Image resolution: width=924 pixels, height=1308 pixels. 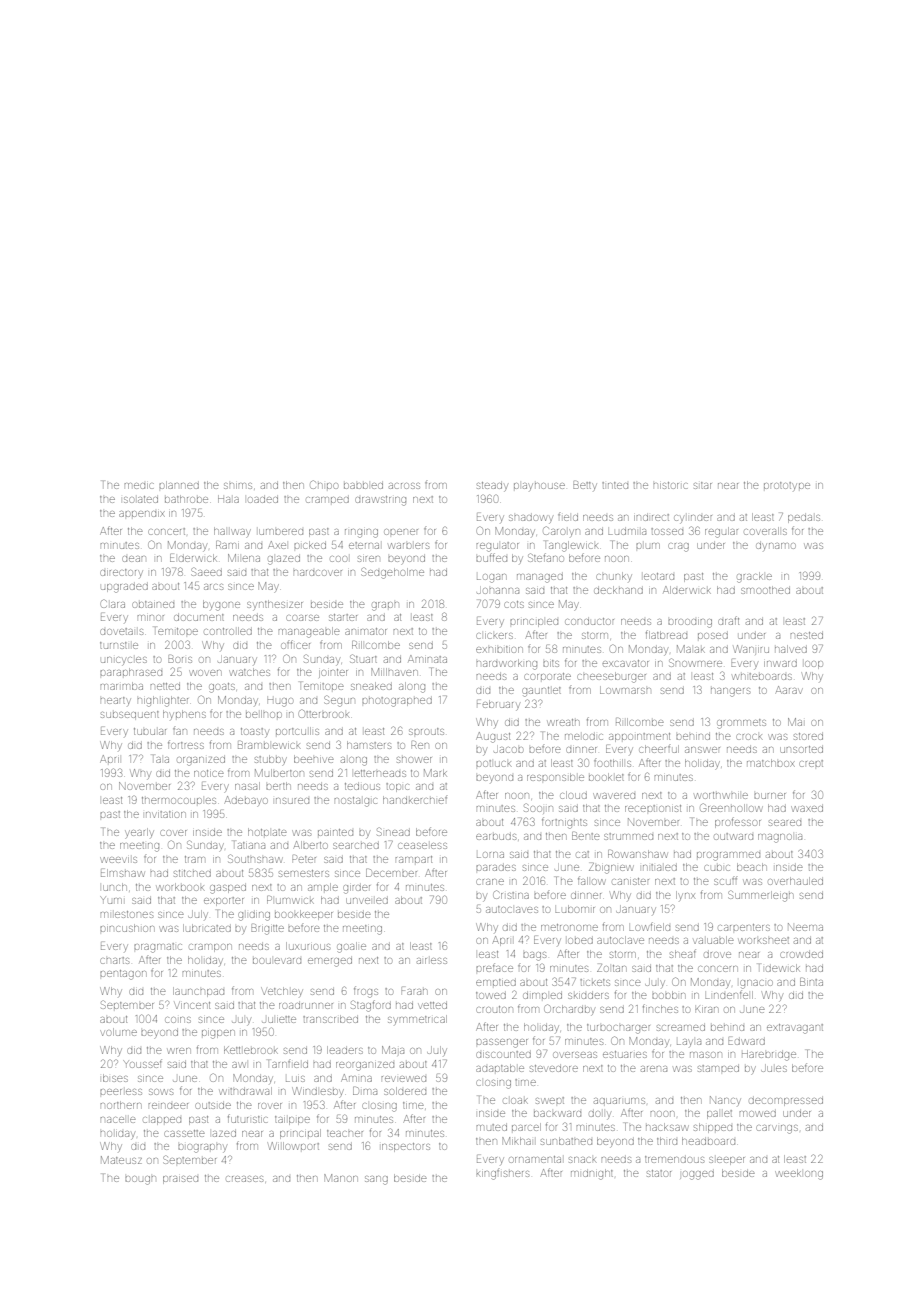 I want to click on passenger, so click(x=502, y=1043).
